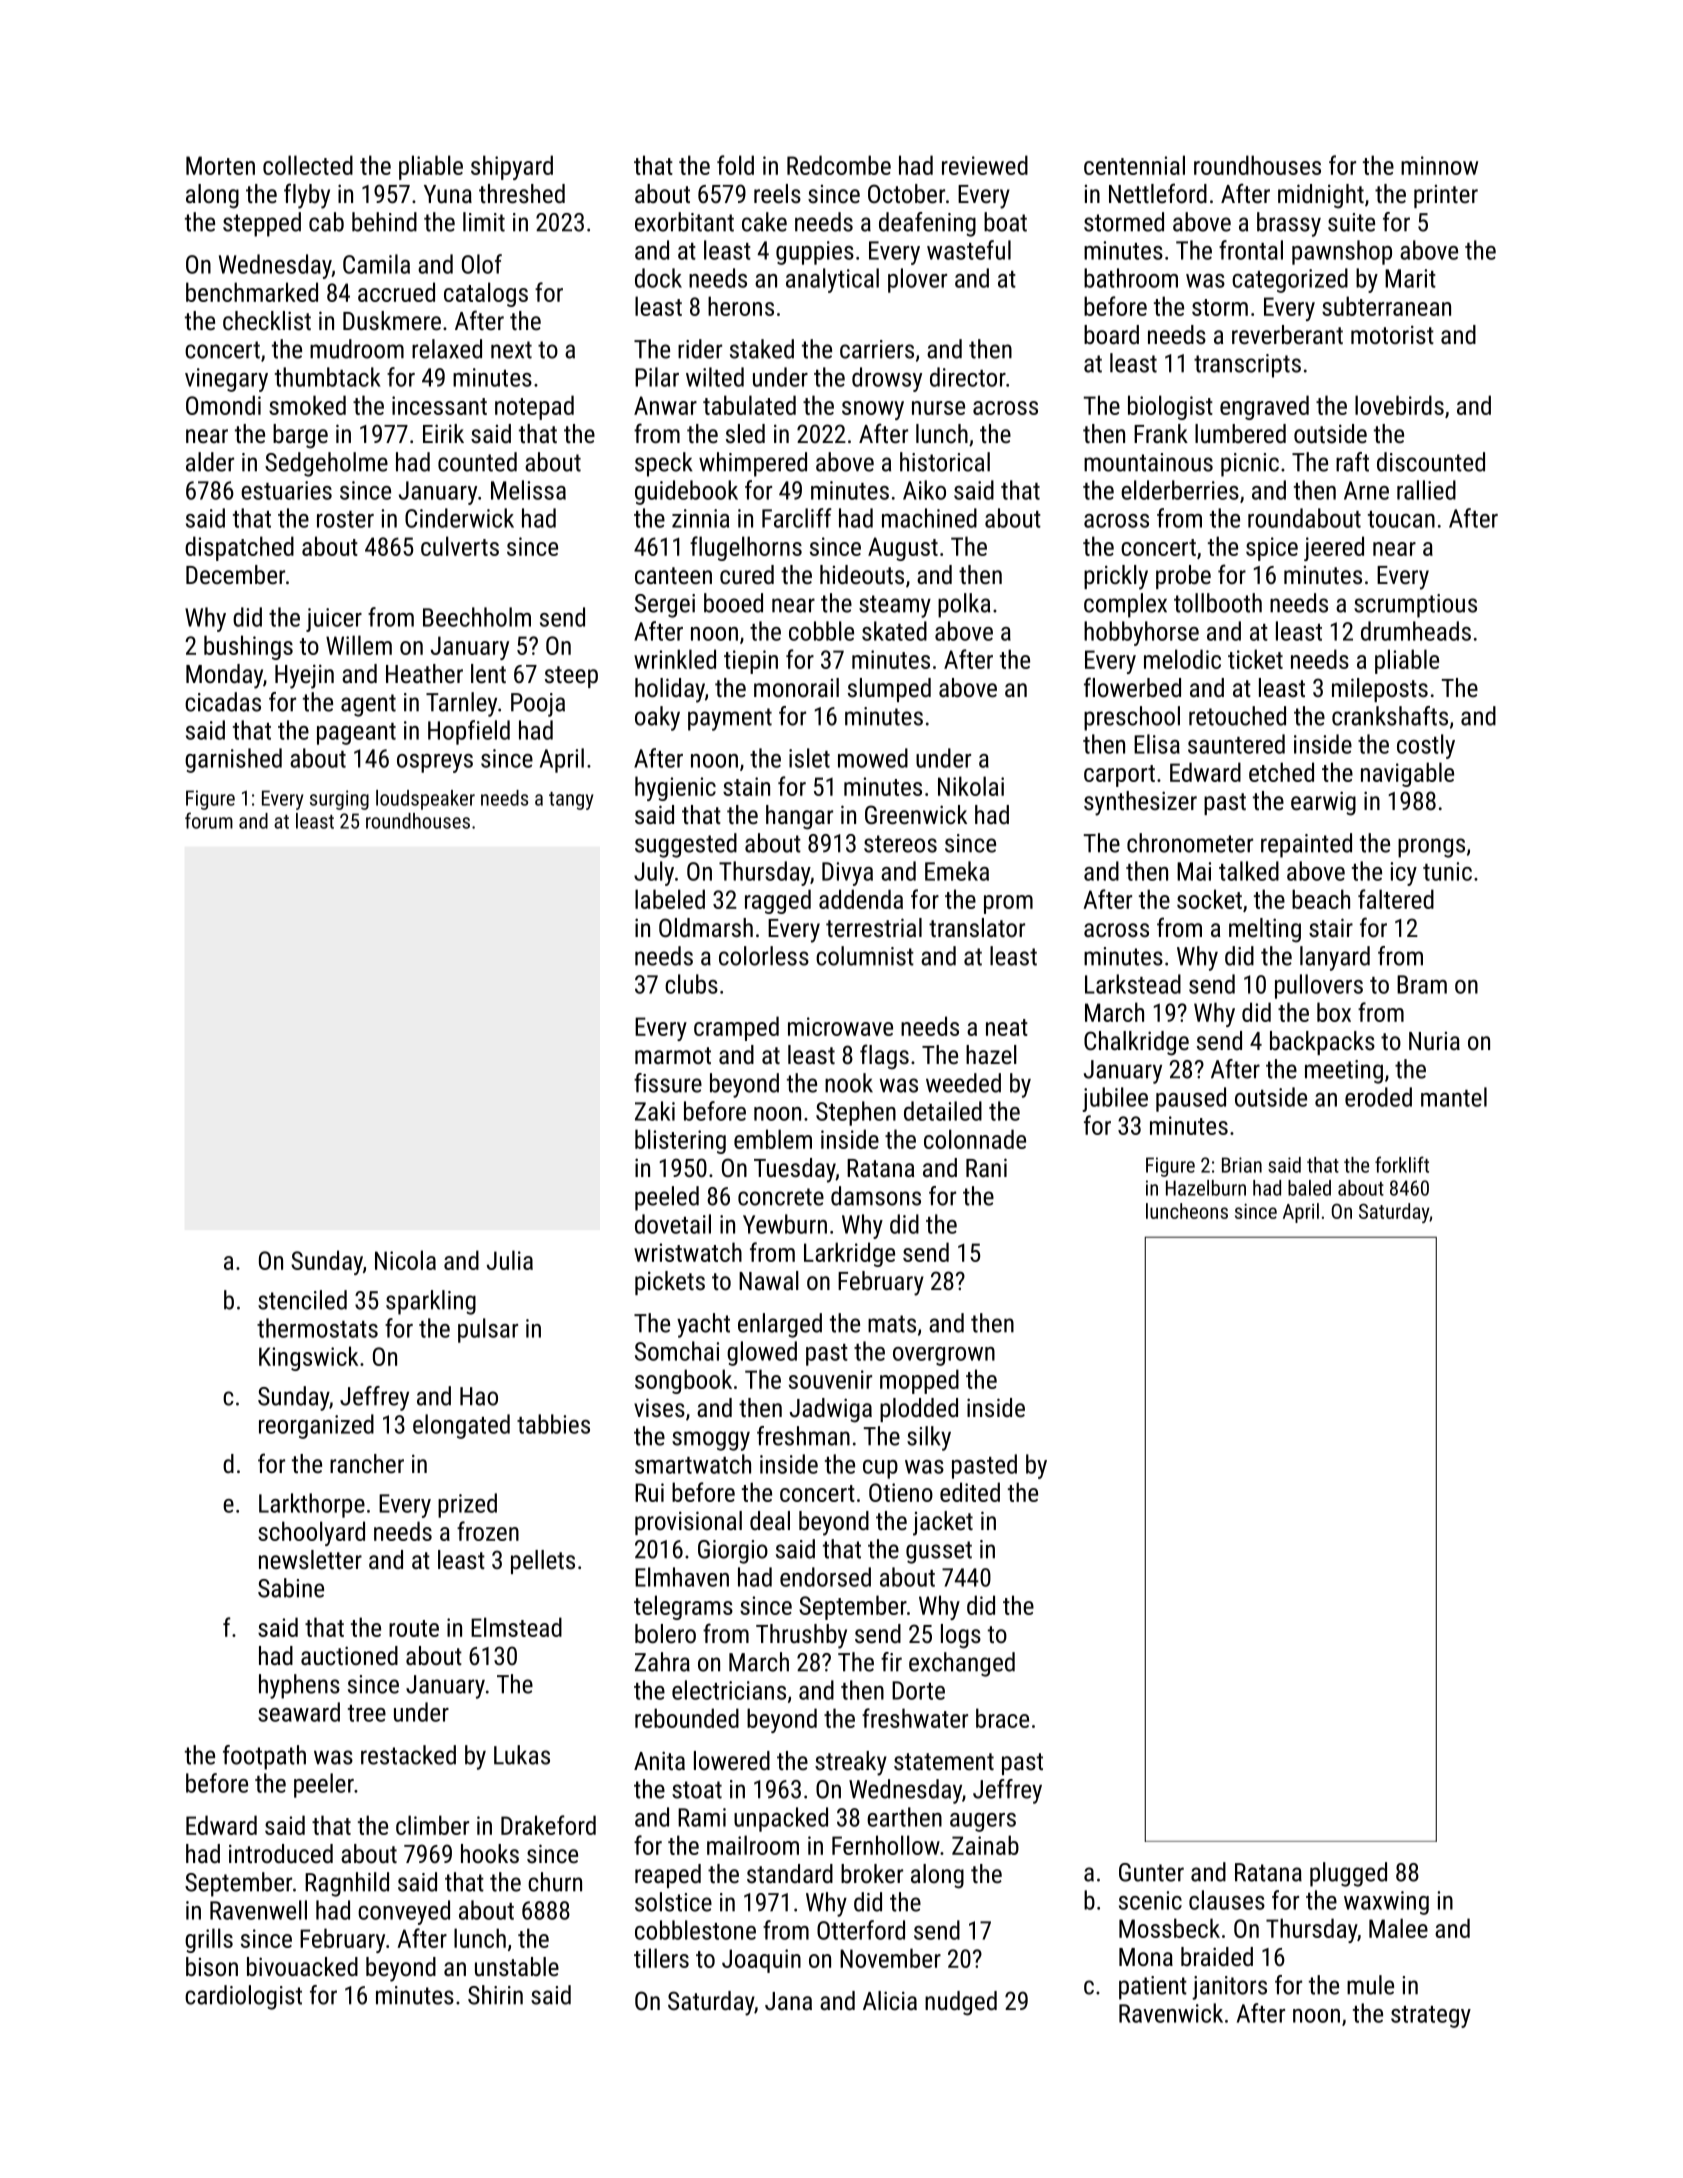 Image resolution: width=1683 pixels, height=2178 pixels. Describe the element at coordinates (1439, 165) in the document. I see `minnow` at that location.
